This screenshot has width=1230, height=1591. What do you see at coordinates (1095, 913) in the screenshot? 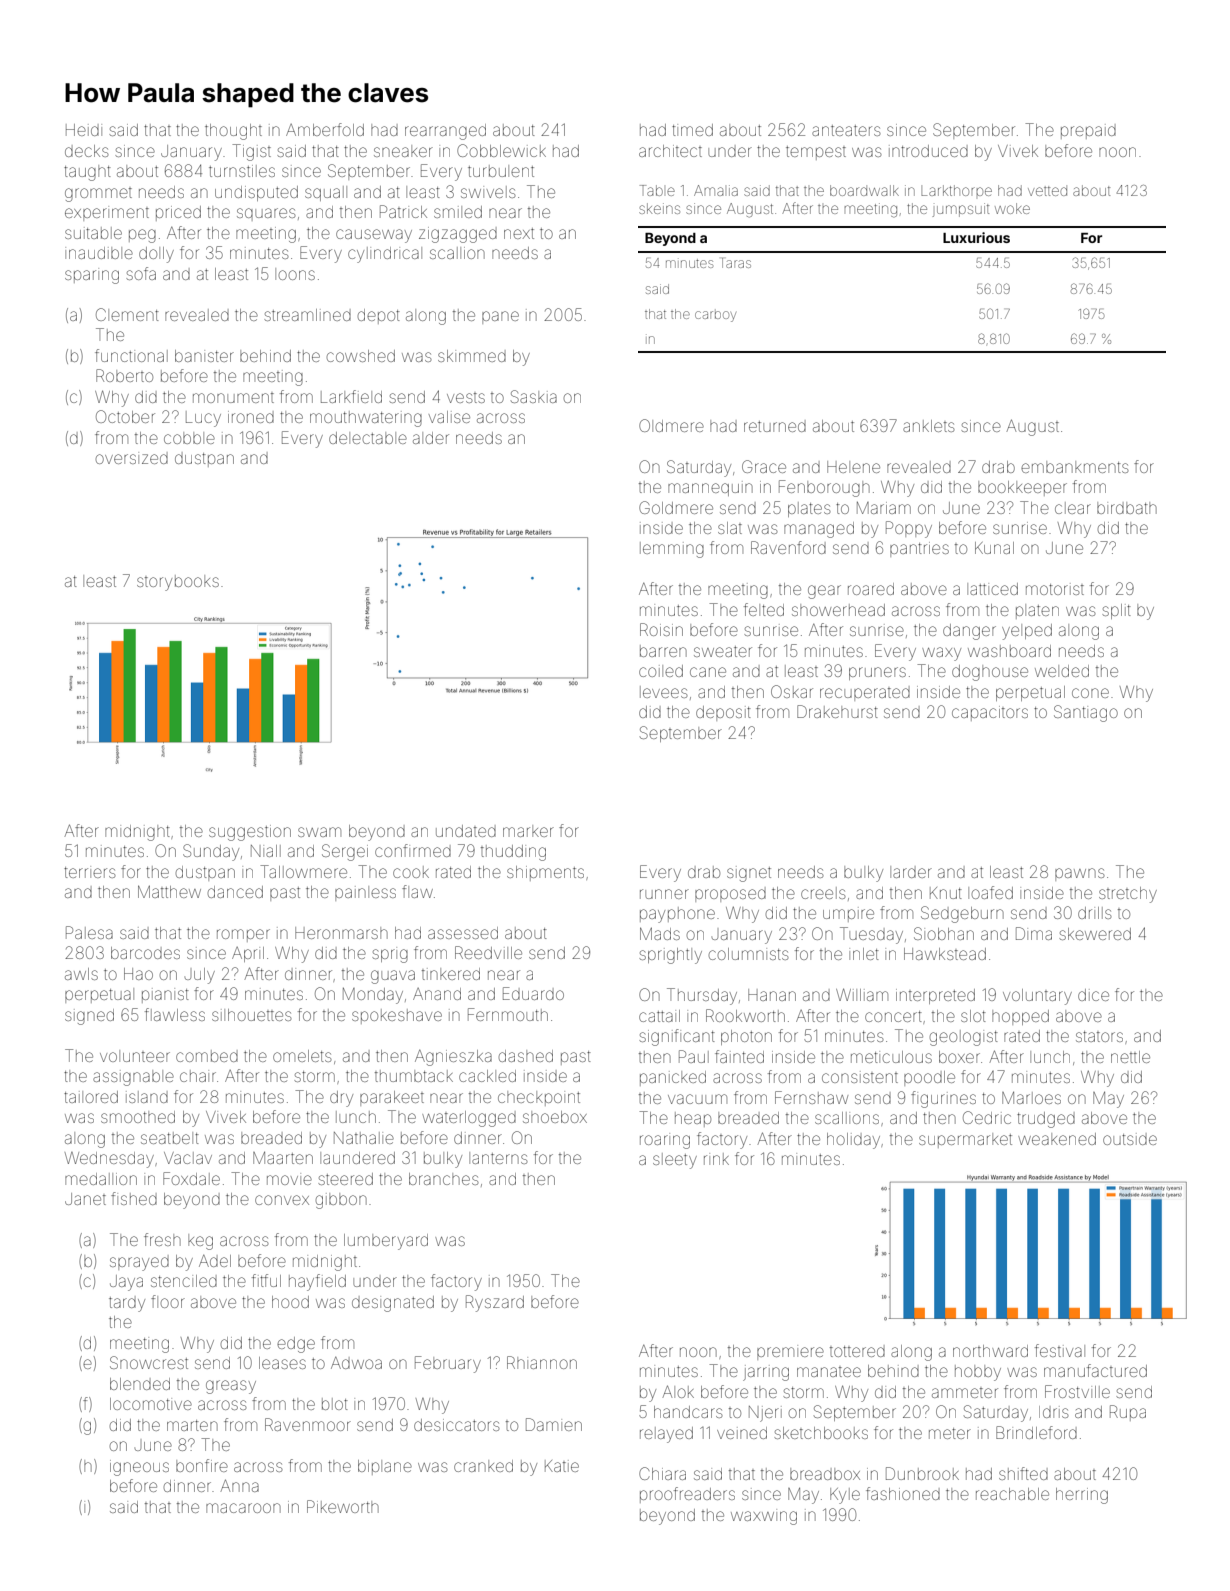
I see `drills` at bounding box center [1095, 913].
